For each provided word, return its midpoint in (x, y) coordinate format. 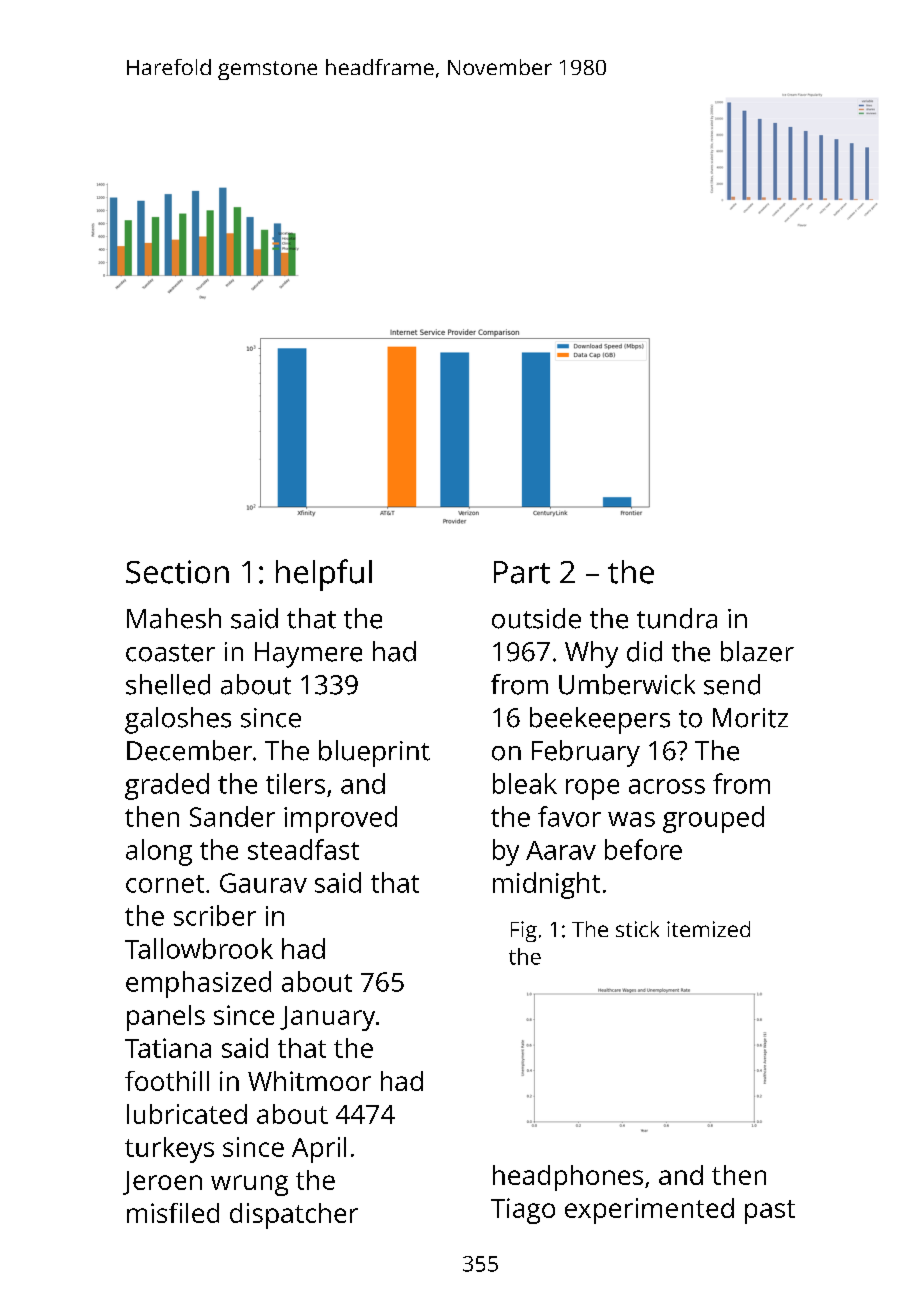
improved (340, 819)
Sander (232, 816)
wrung (249, 1185)
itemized (708, 929)
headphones (568, 1178)
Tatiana (168, 1048)
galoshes (178, 720)
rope (592, 789)
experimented (649, 1211)
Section (177, 572)
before (643, 849)
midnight (546, 885)
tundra (677, 618)
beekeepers (600, 720)
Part (522, 572)
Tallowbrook (199, 948)
